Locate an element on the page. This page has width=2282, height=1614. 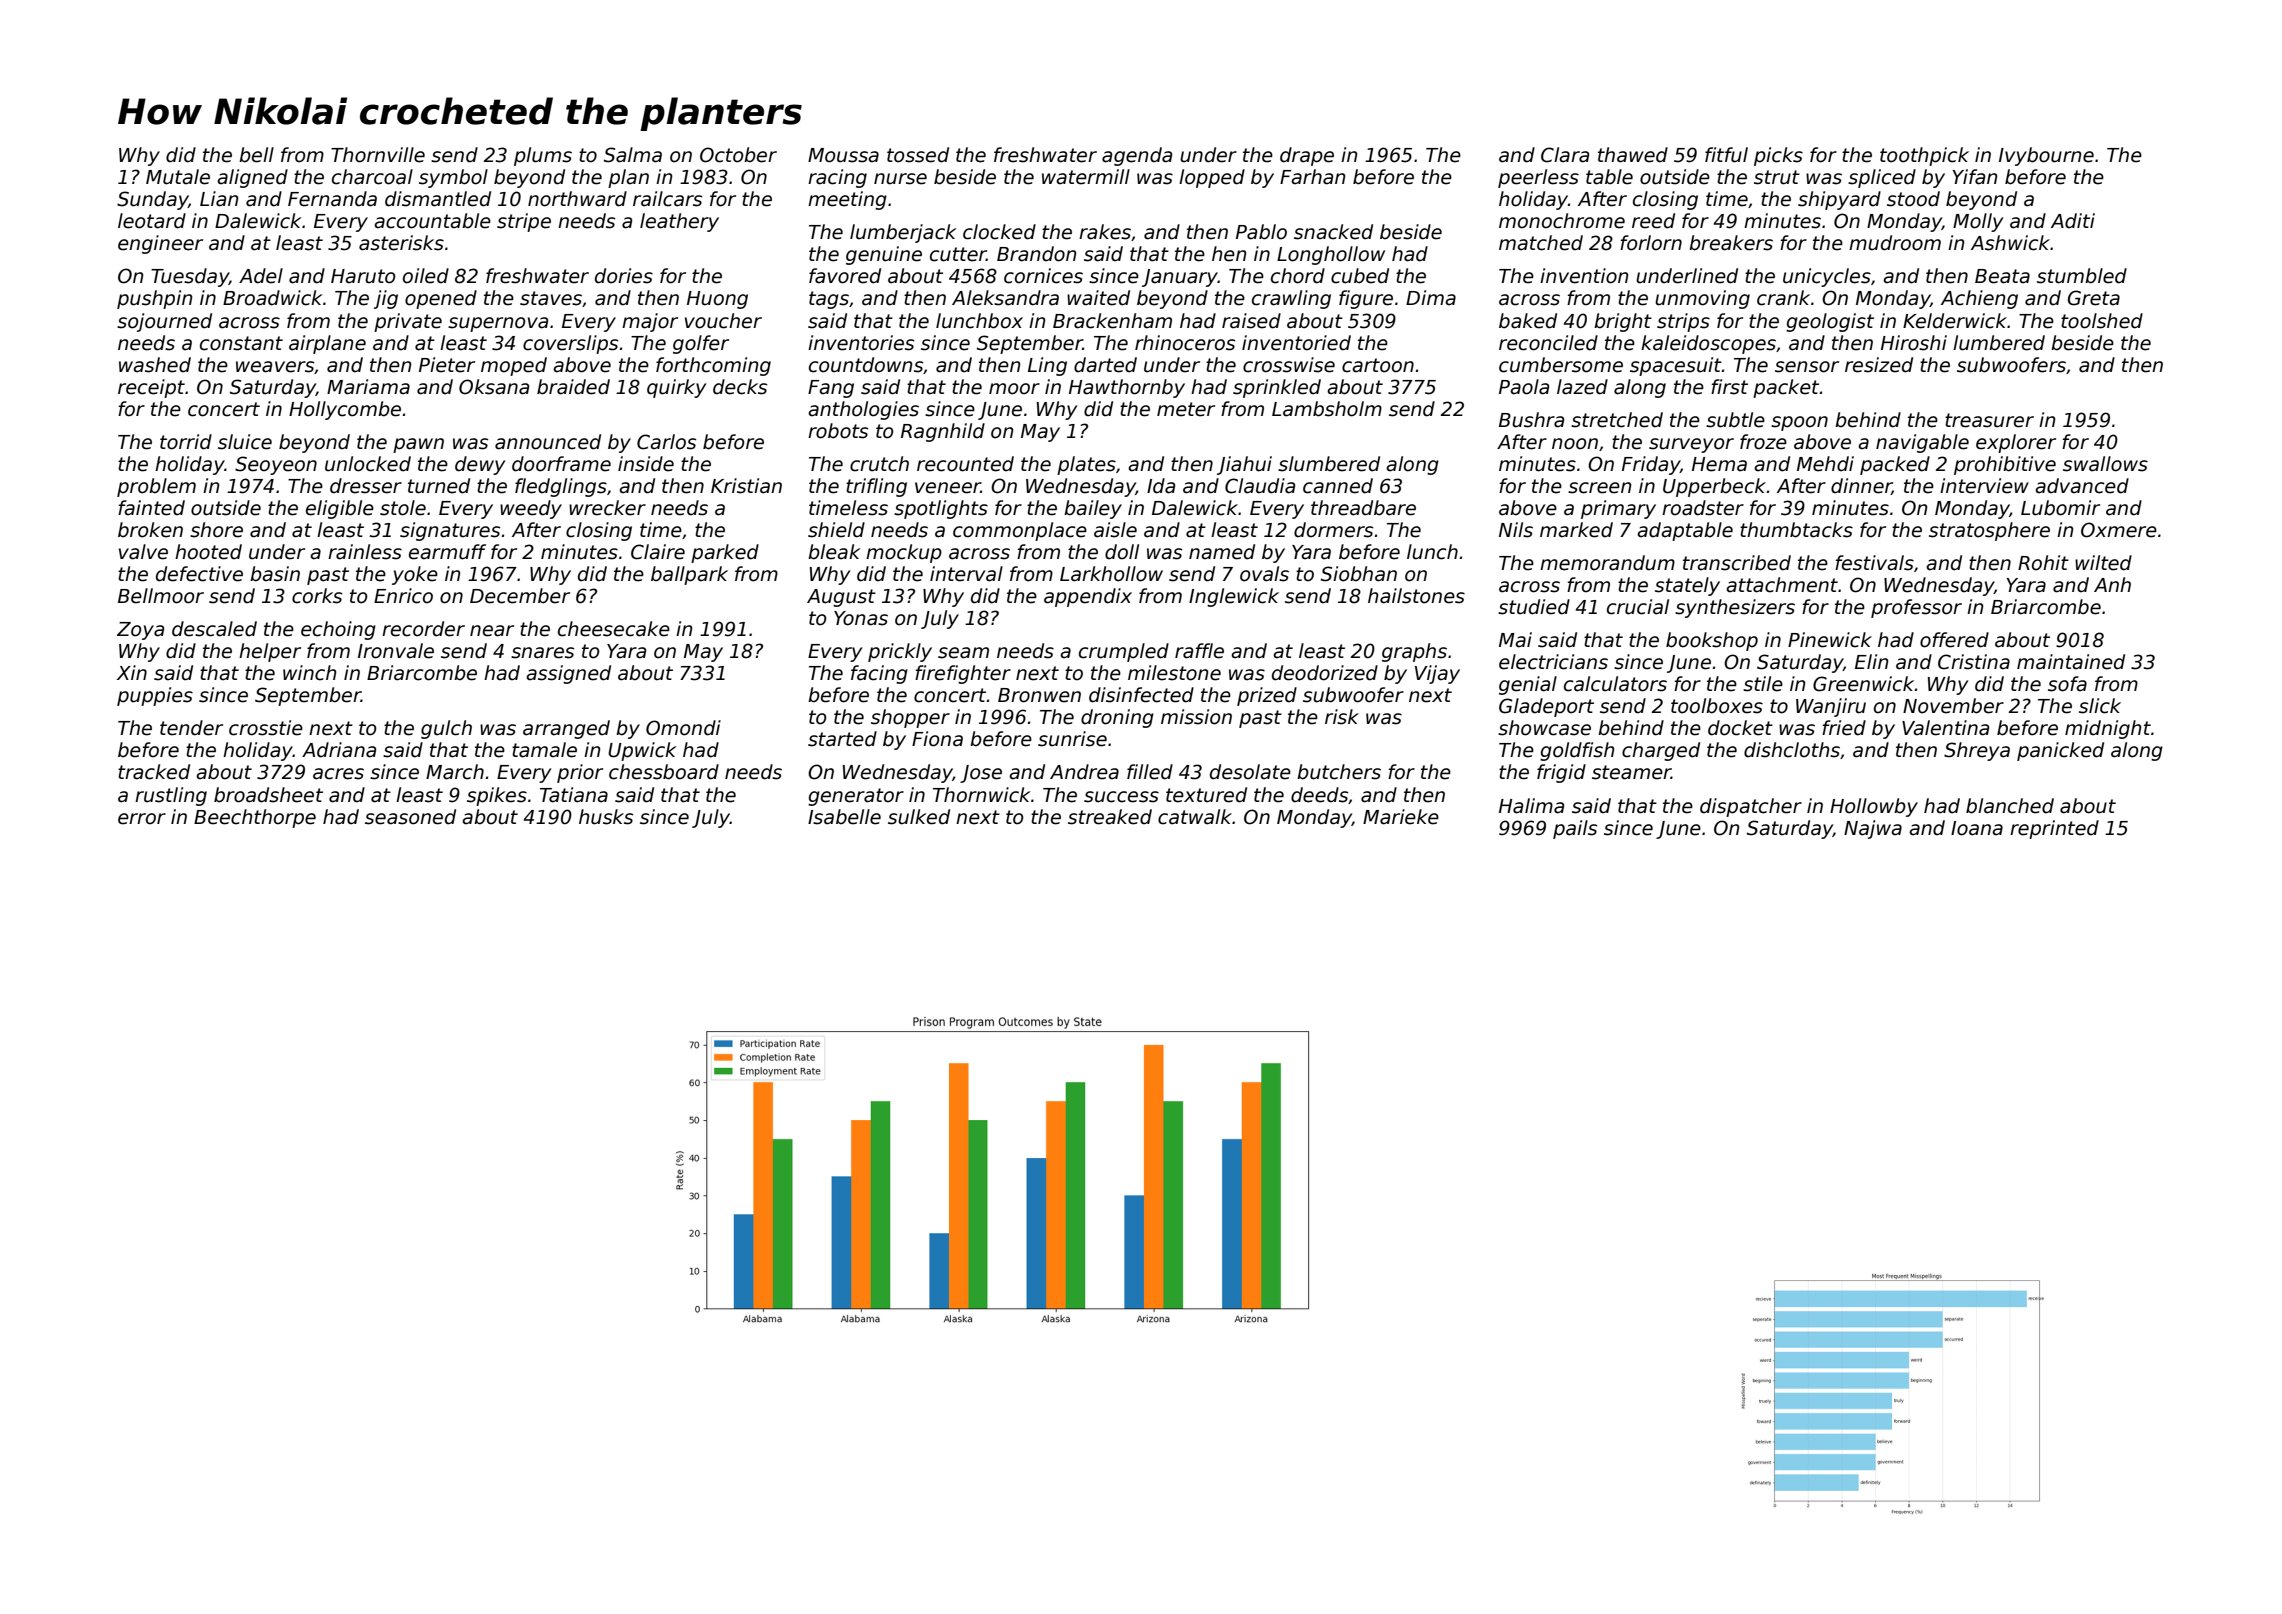
Adriana is located at coordinates (339, 750).
